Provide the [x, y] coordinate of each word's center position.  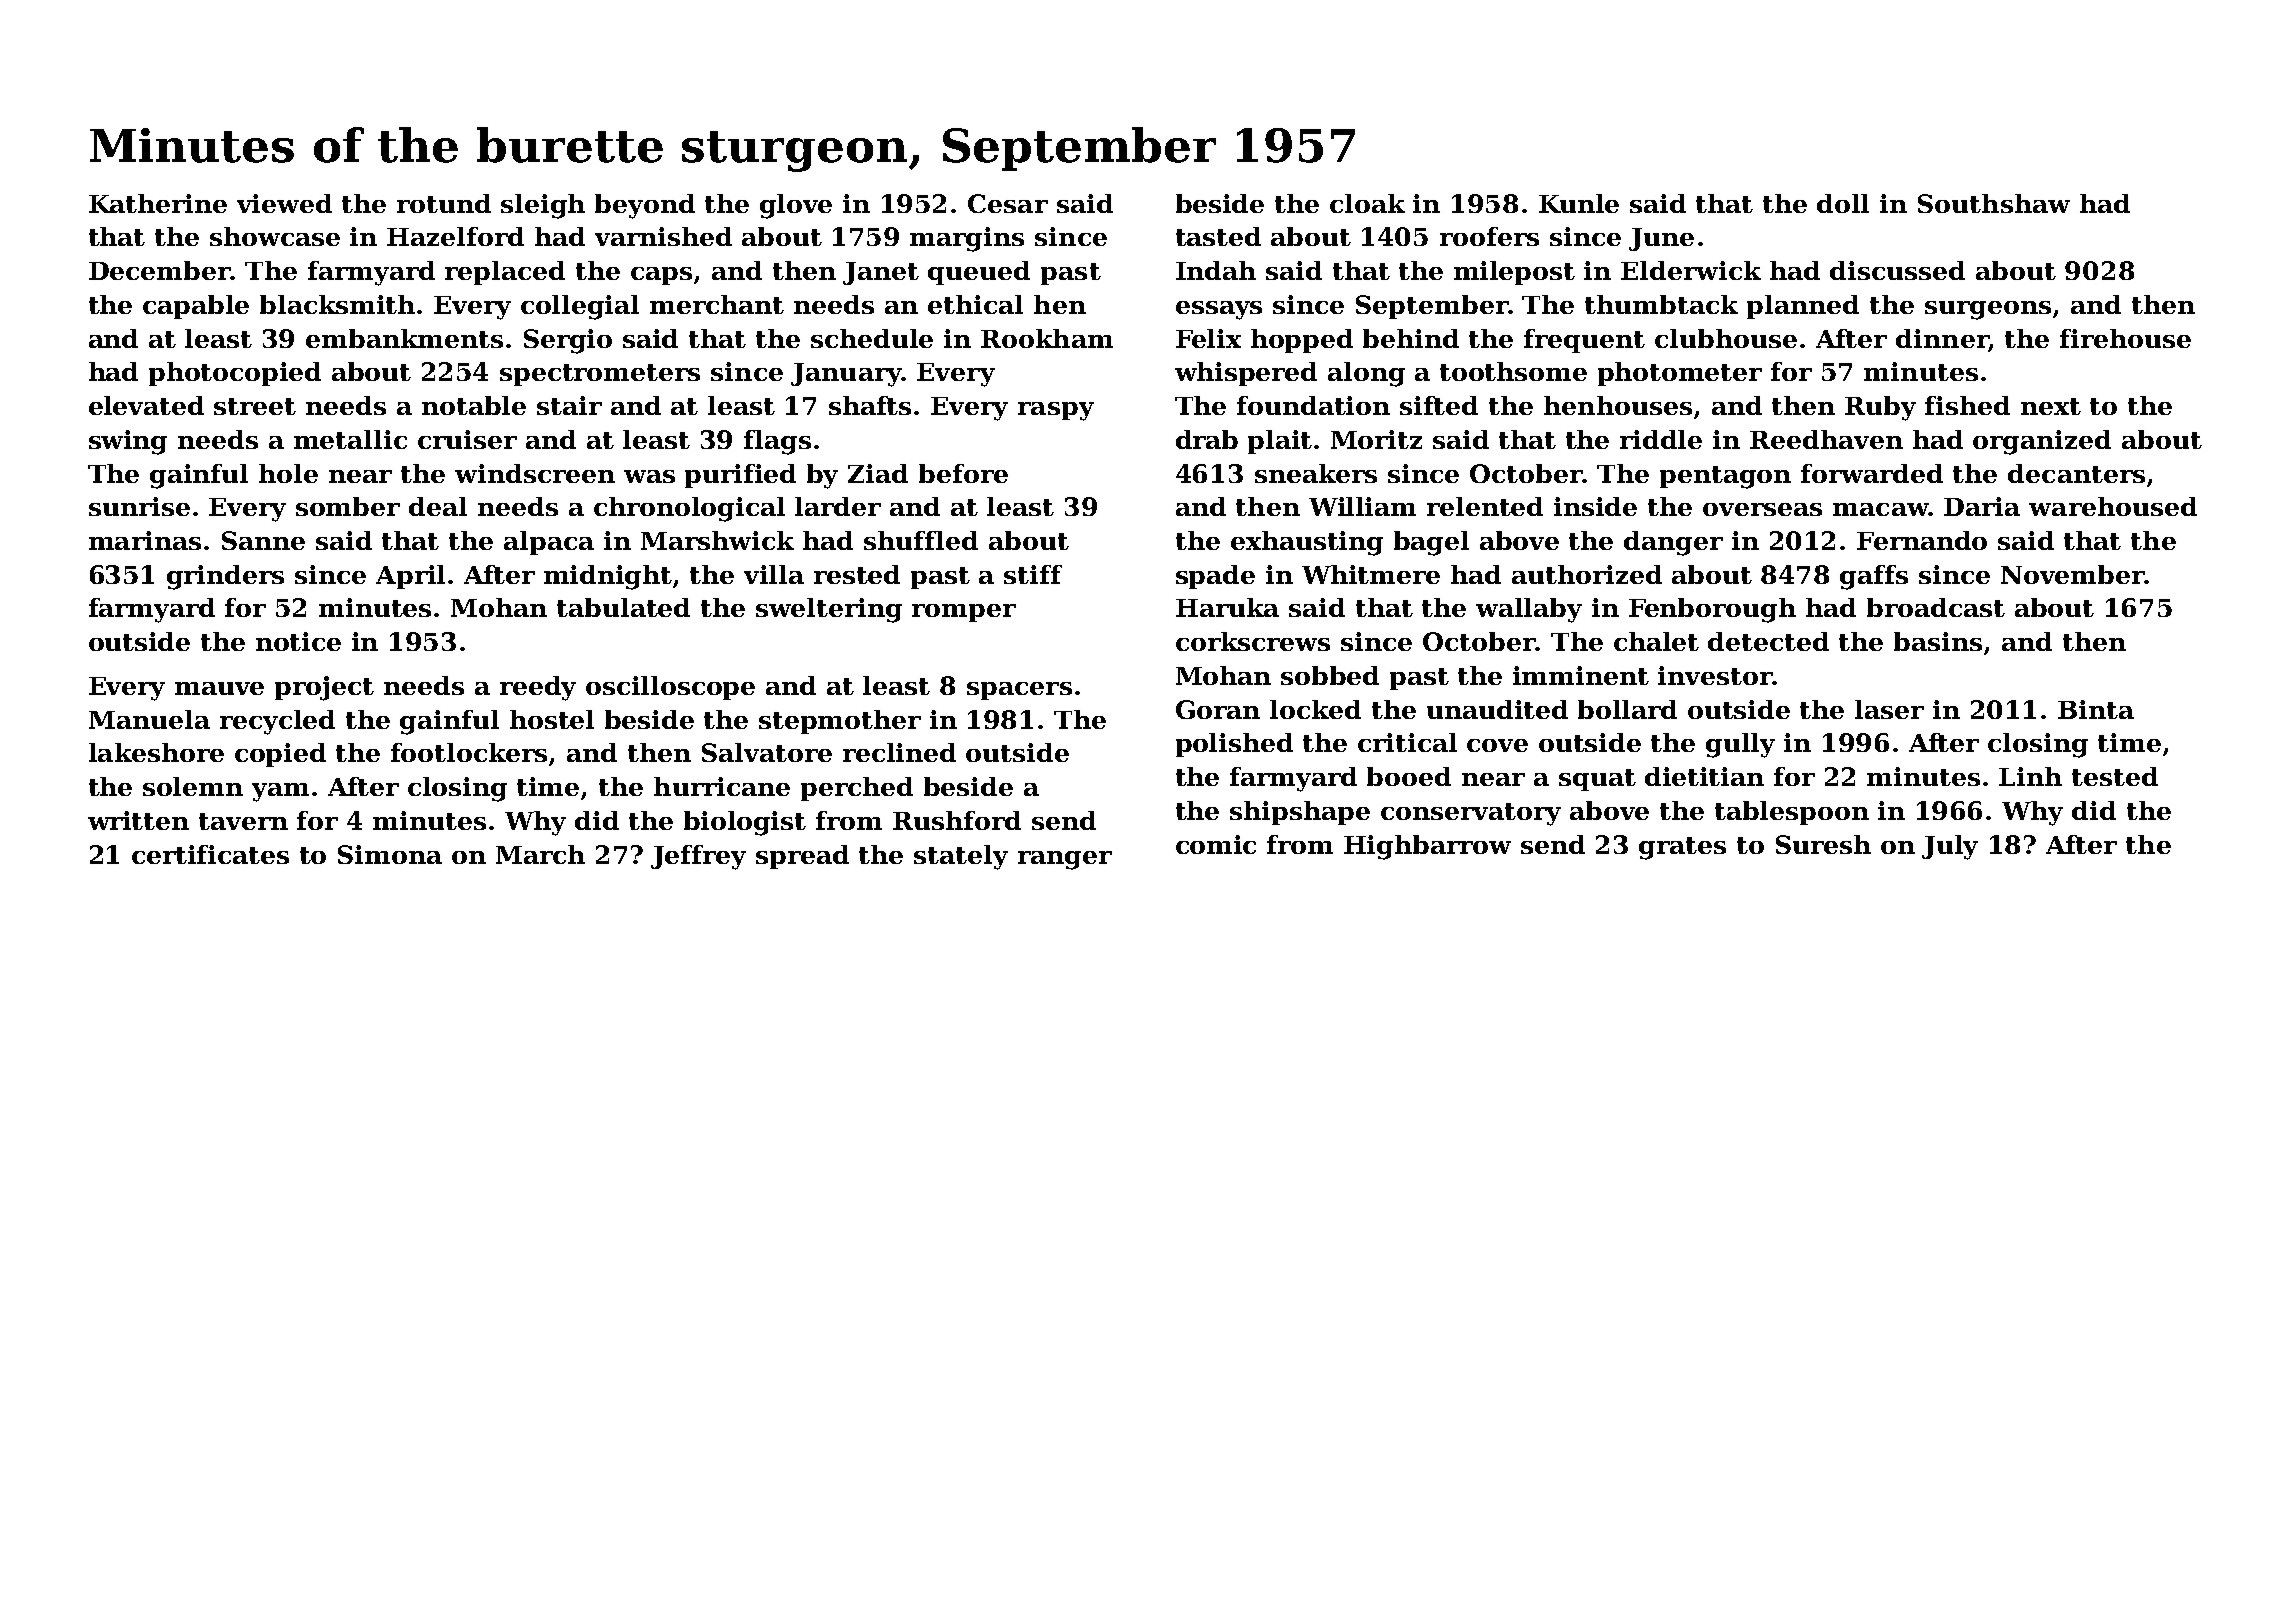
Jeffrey [698, 857]
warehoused [2113, 506]
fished [1967, 405]
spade [1215, 577]
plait [1280, 442]
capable [196, 307]
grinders [225, 577]
